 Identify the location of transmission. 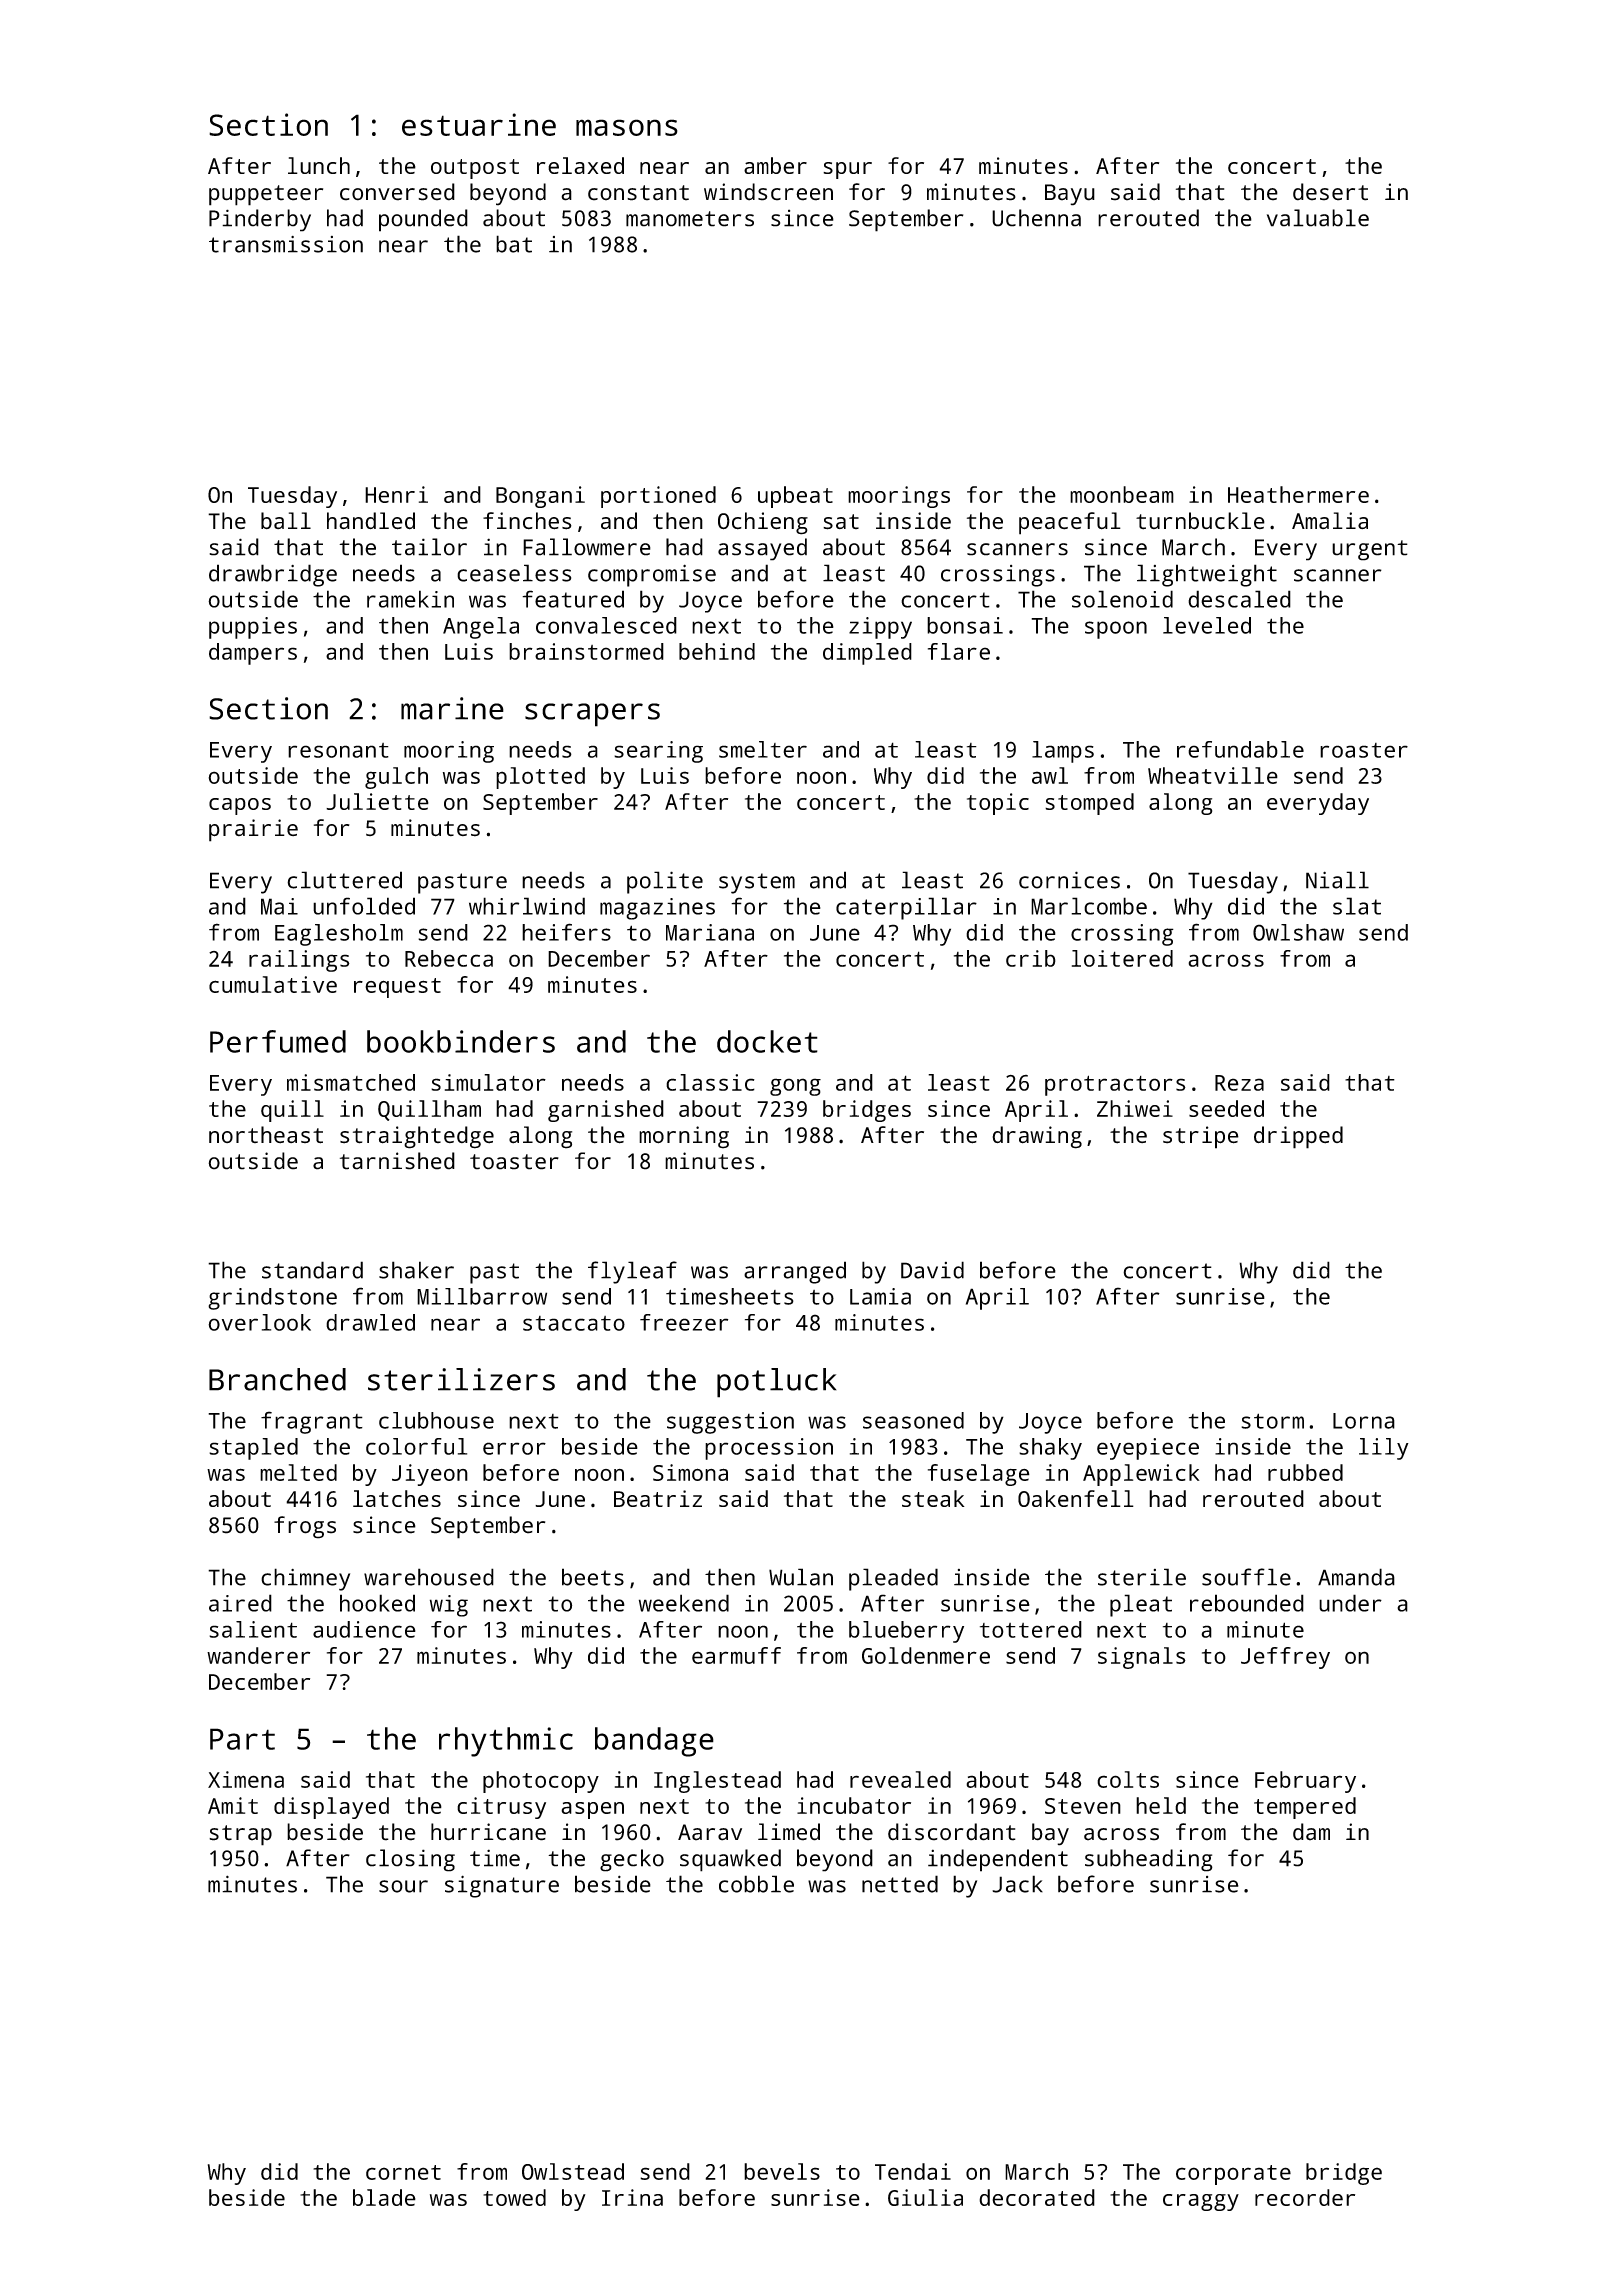
(286, 244).
